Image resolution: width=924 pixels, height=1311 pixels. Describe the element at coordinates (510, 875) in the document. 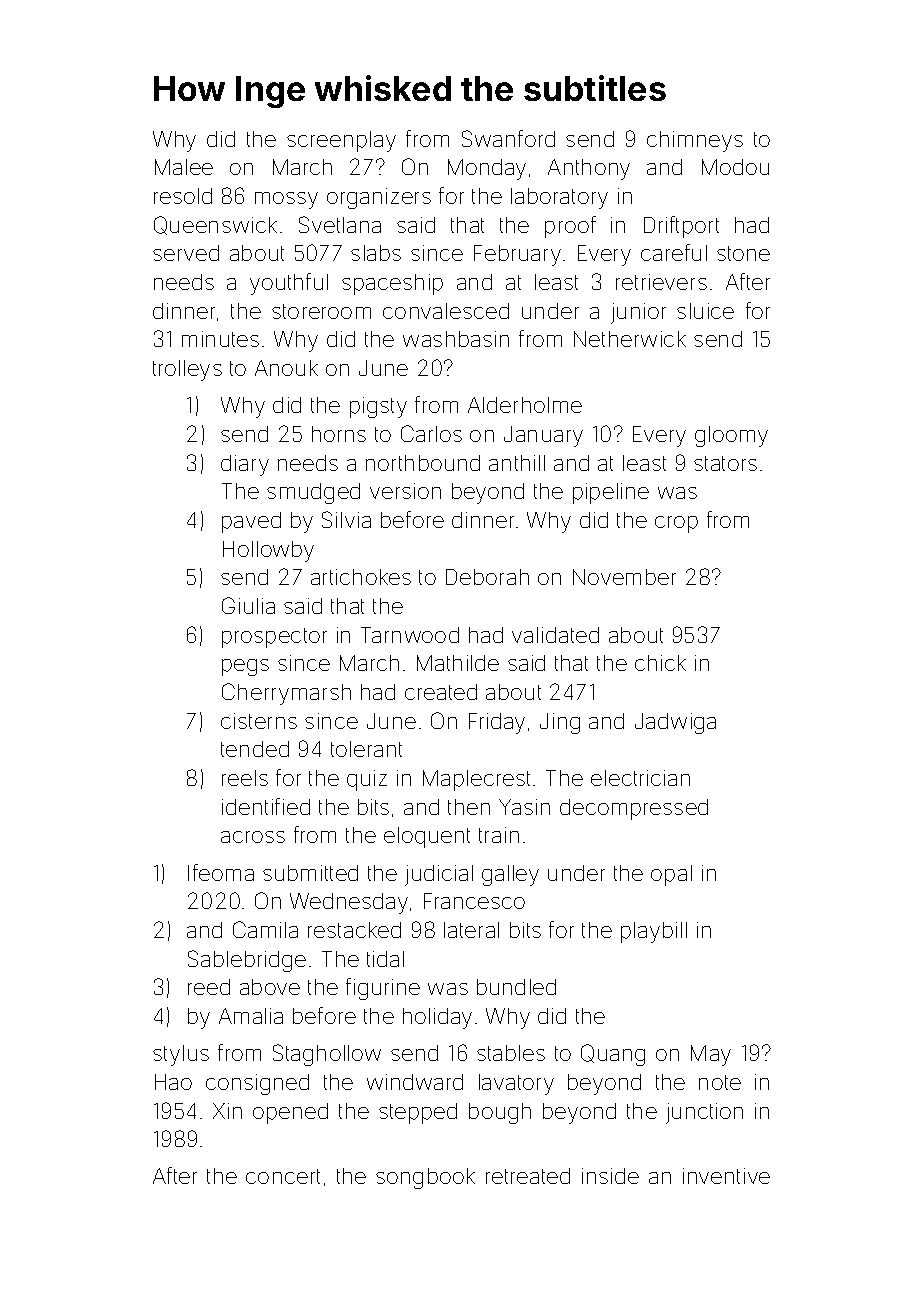

I see `galley` at that location.
